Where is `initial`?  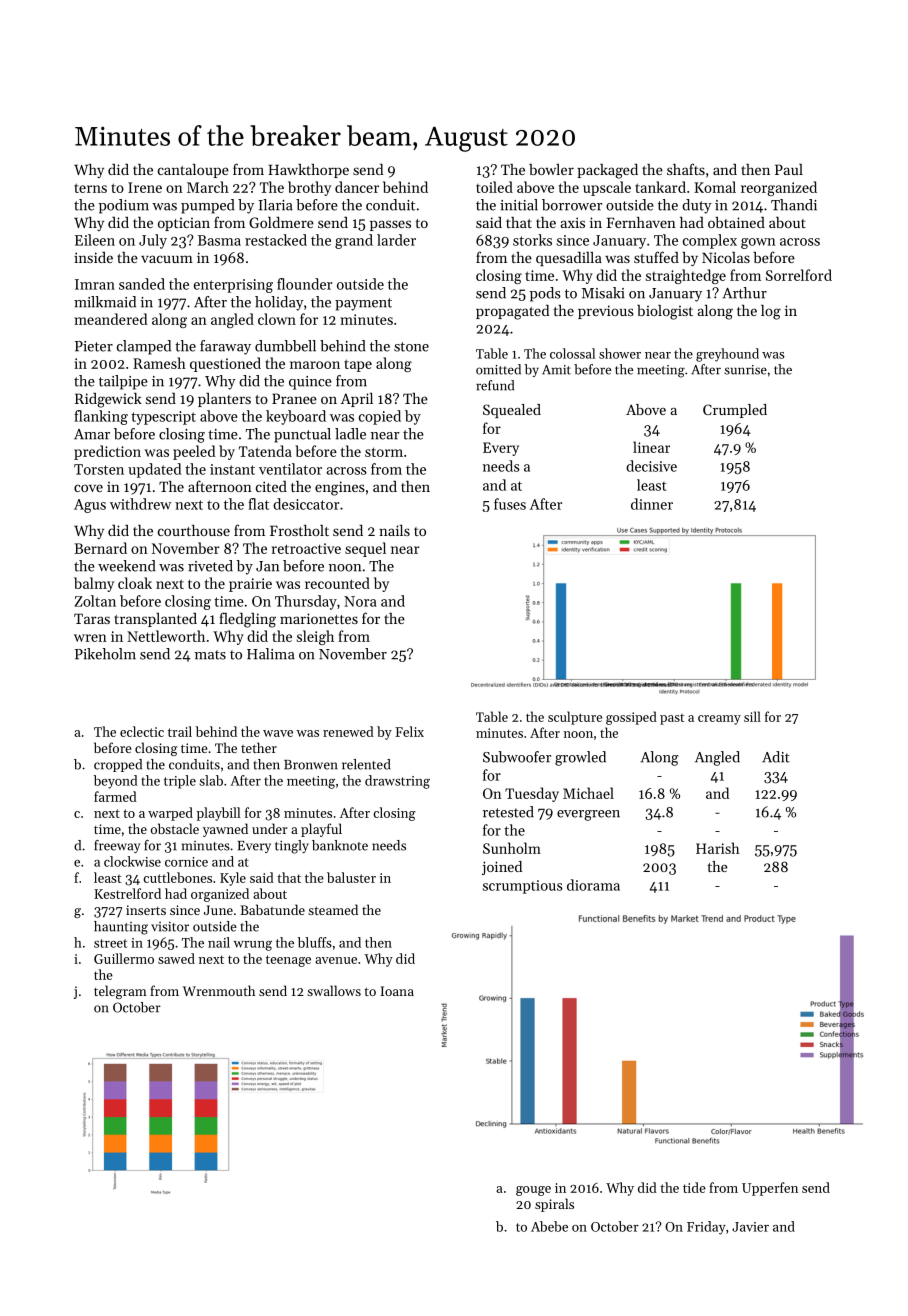
initial is located at coordinates (519, 205).
